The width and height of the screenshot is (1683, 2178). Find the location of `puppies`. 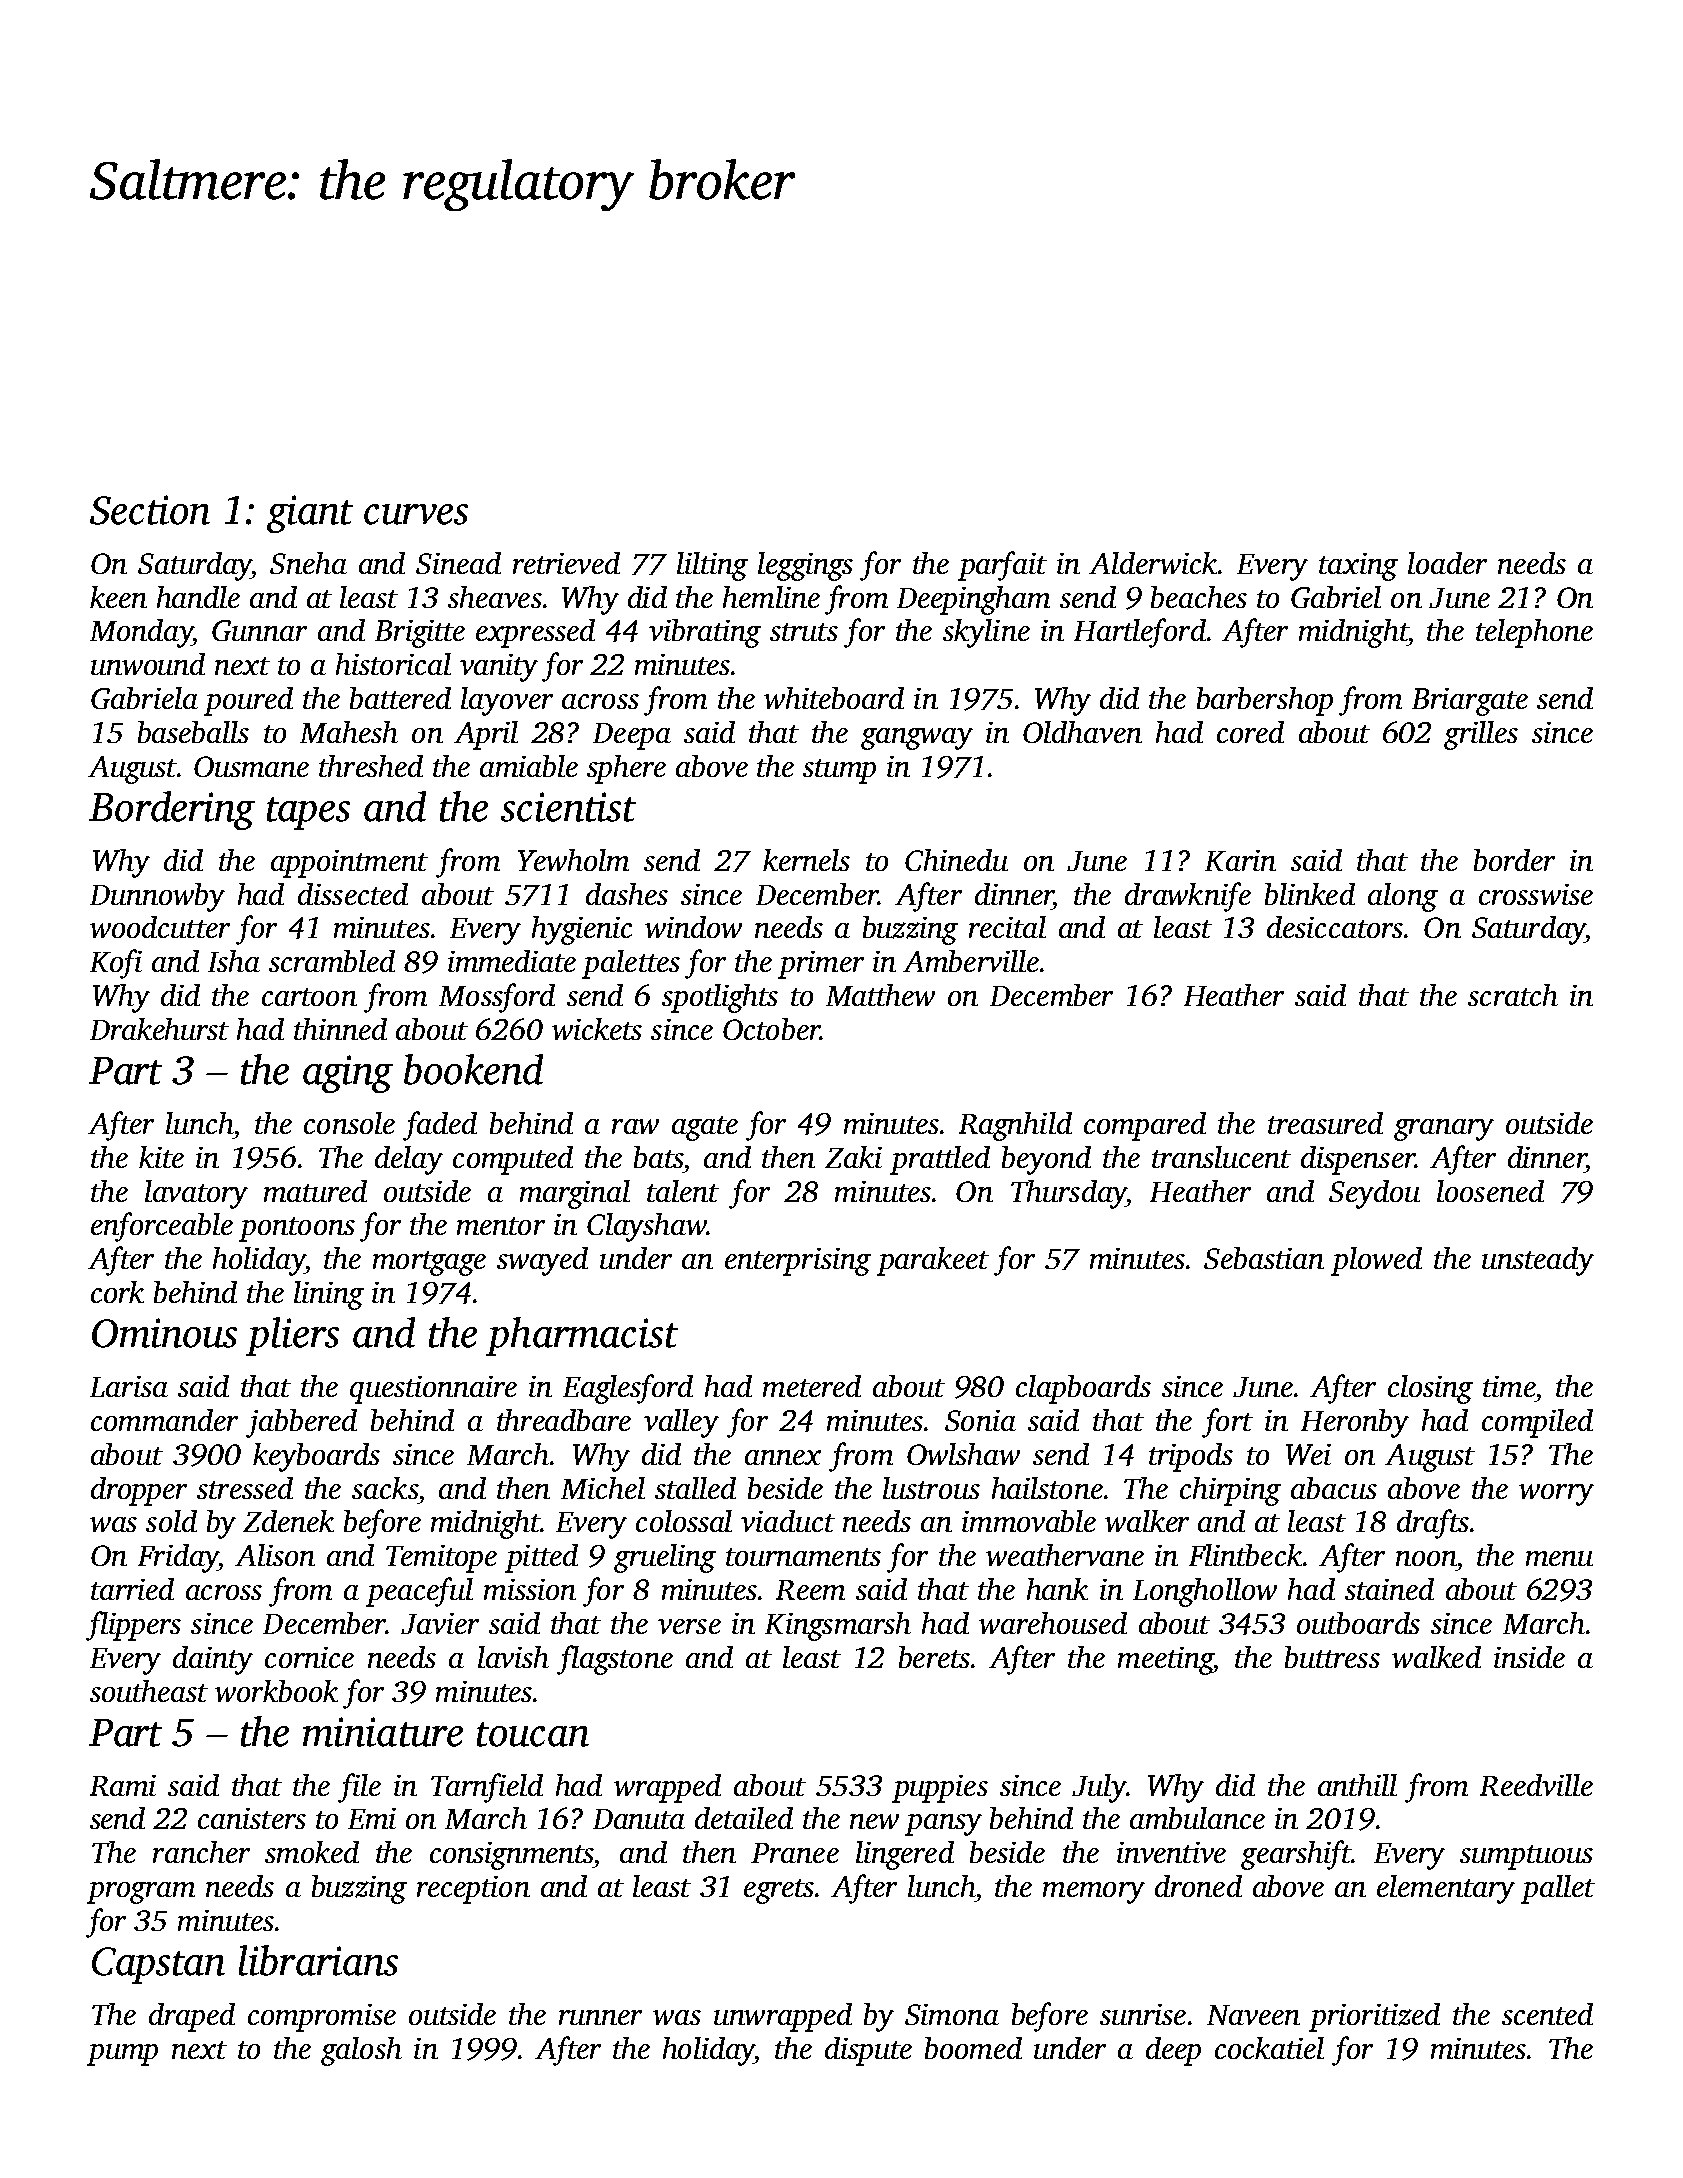

puppies is located at coordinates (940, 1789).
